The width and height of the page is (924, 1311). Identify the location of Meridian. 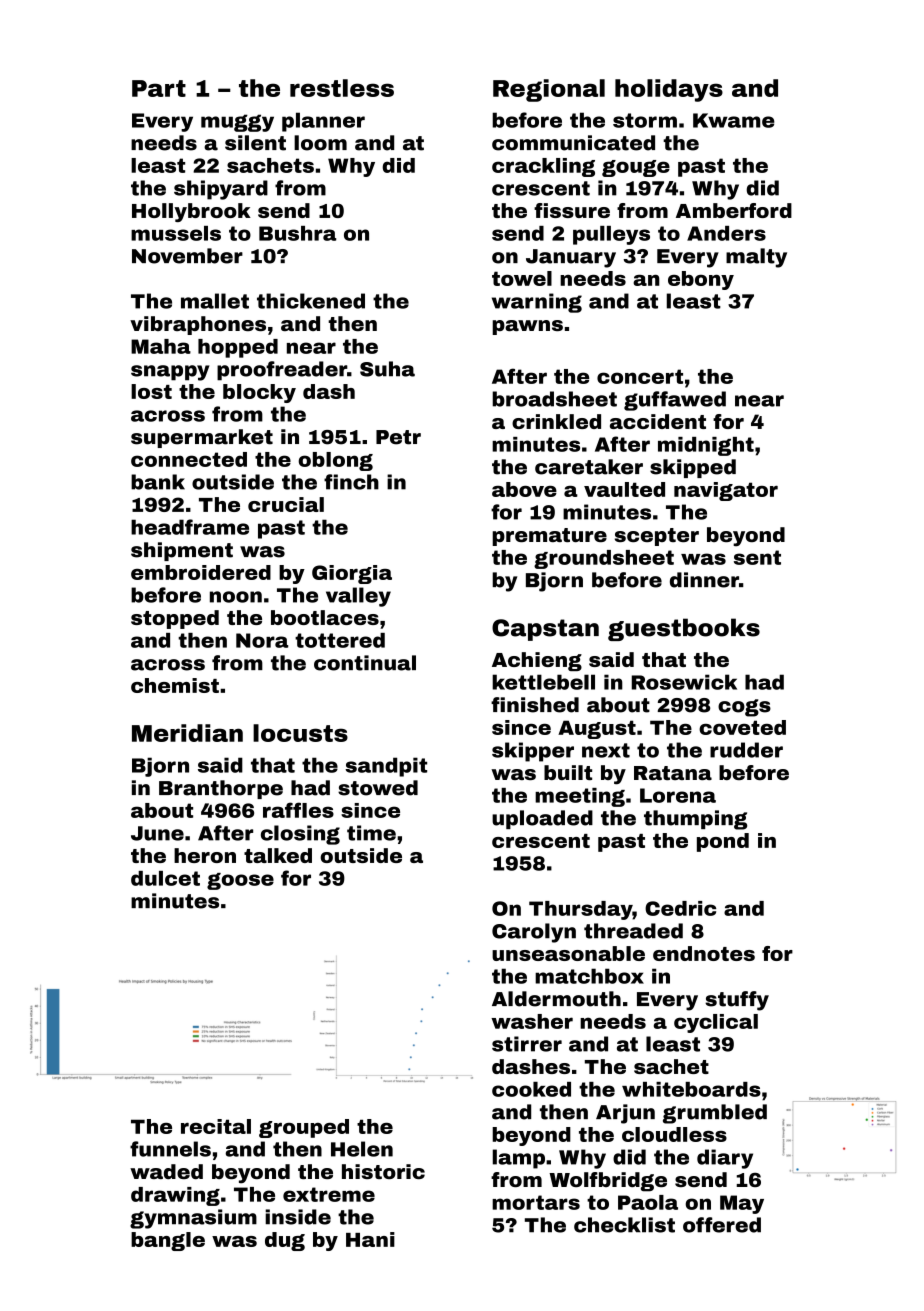
(187, 733).
